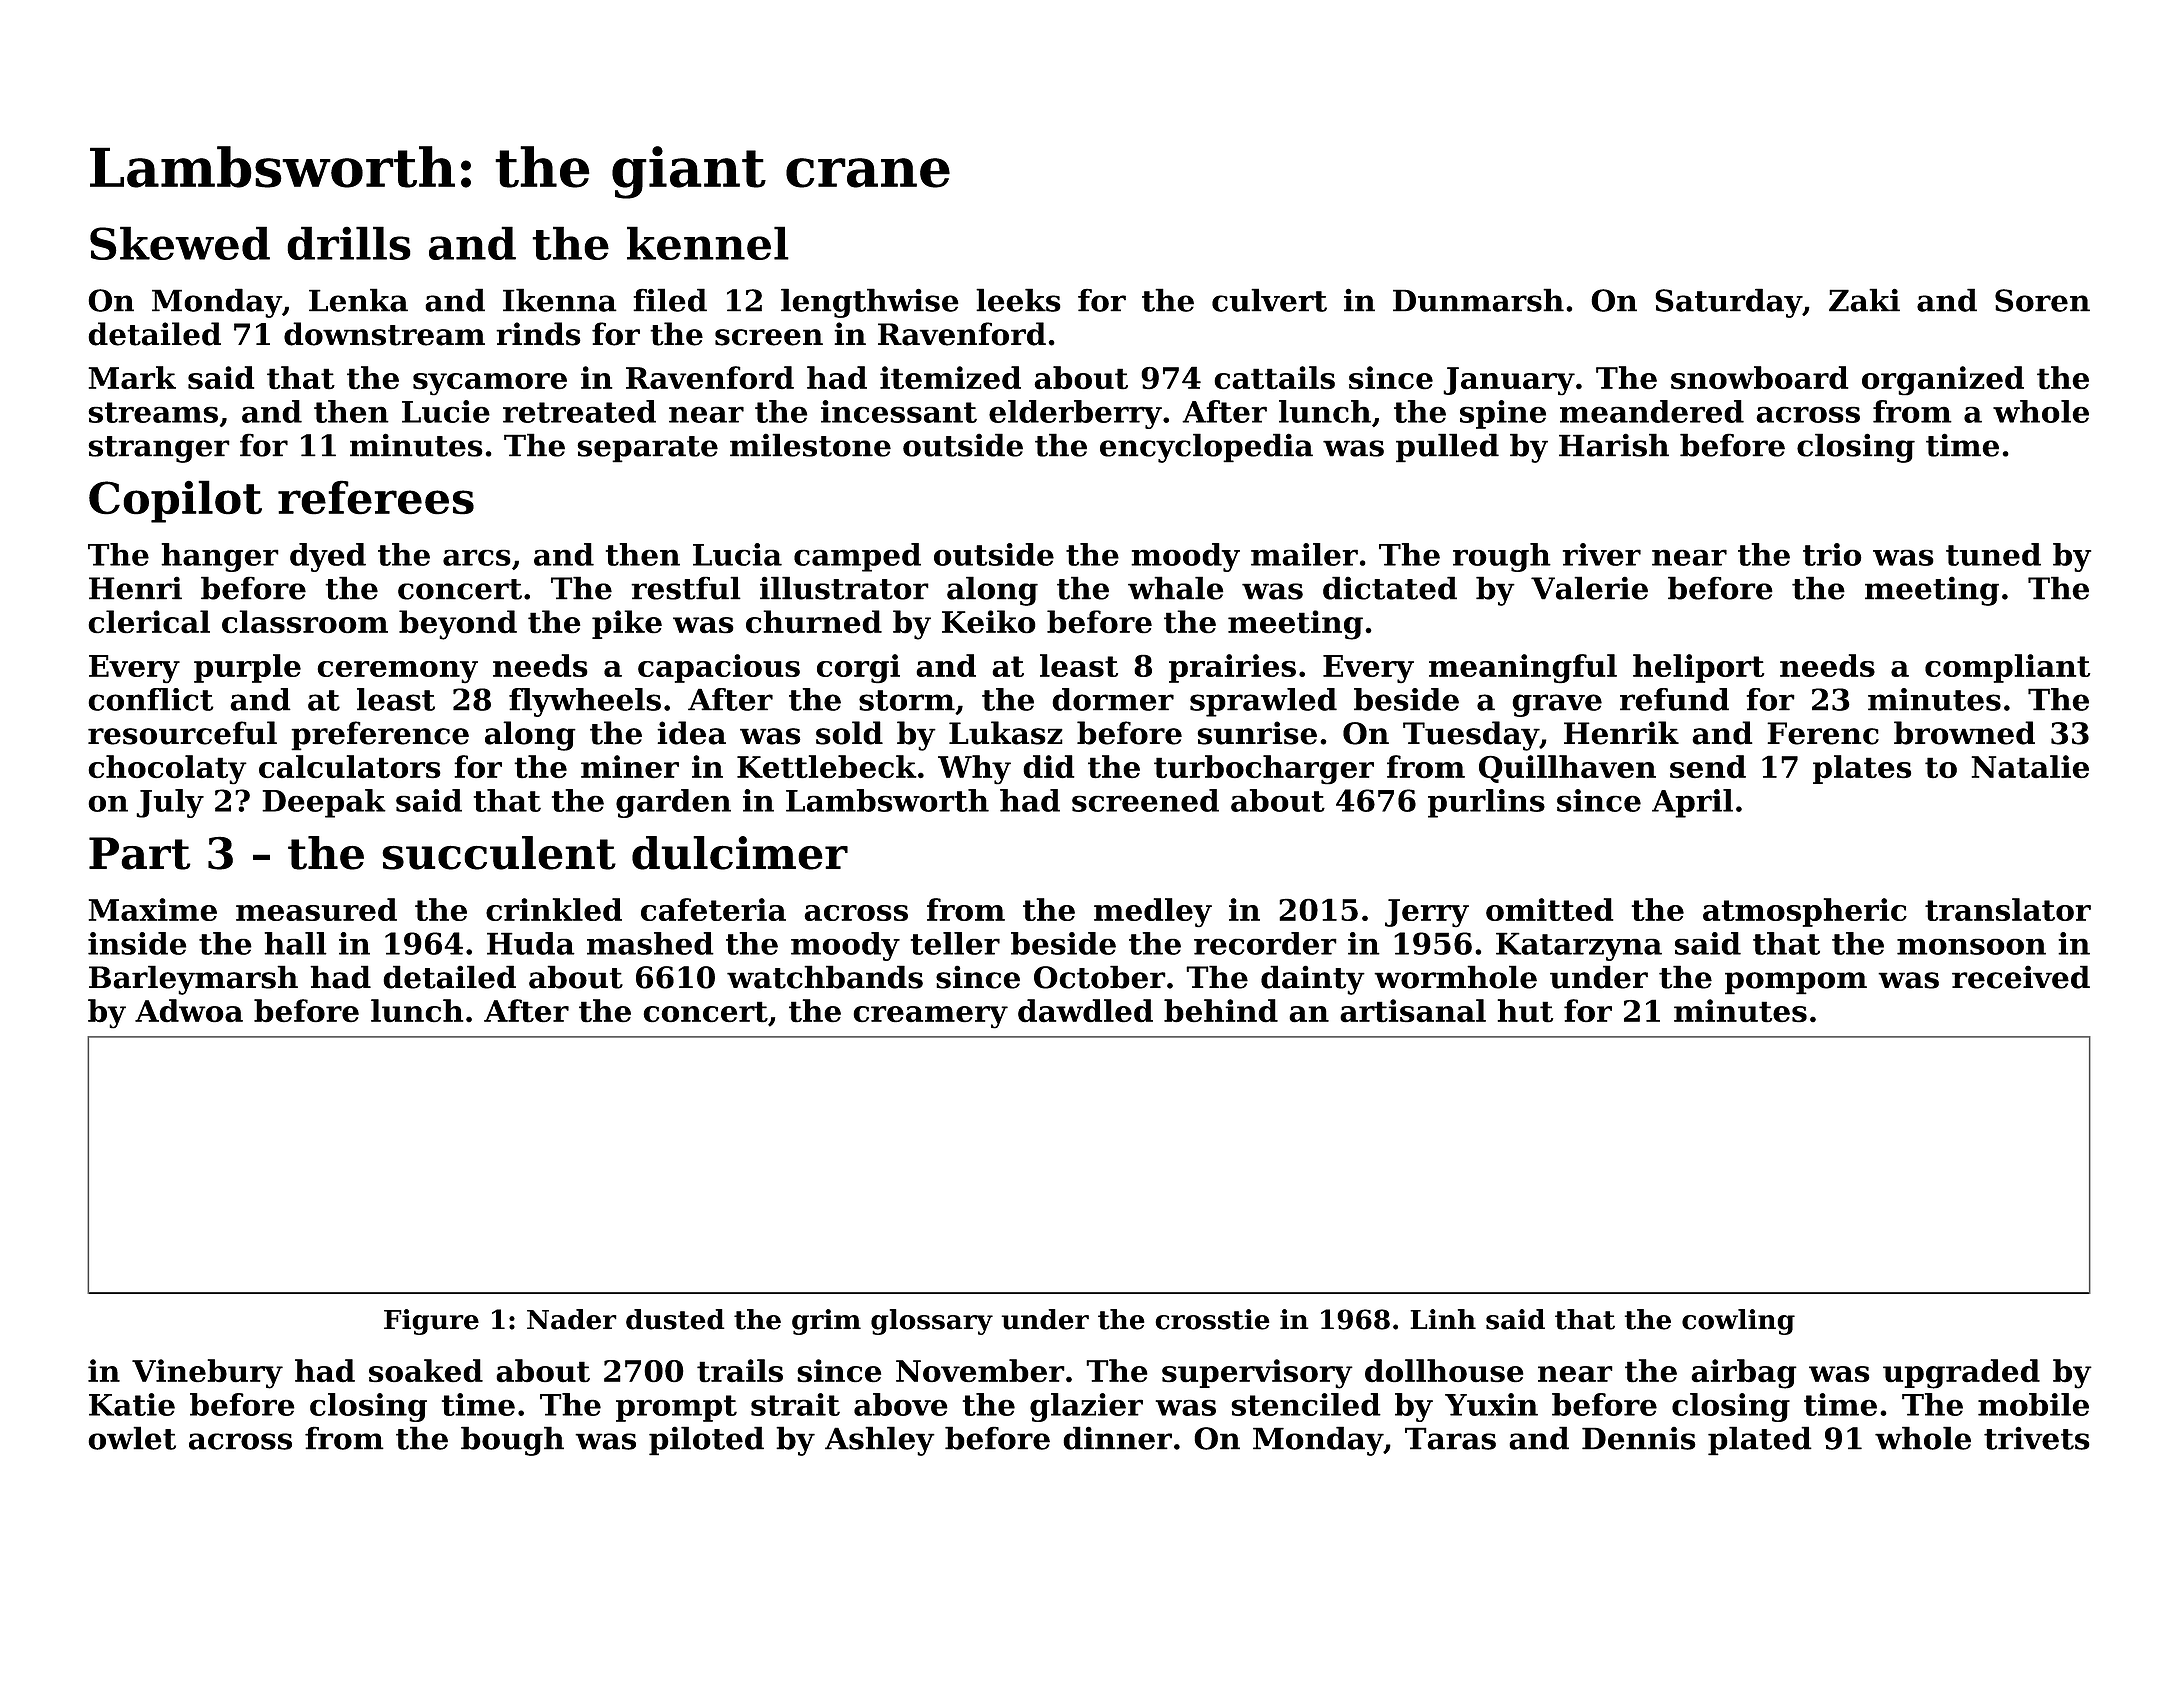  Describe the element at coordinates (1221, 1011) in the screenshot. I see `behind` at that location.
